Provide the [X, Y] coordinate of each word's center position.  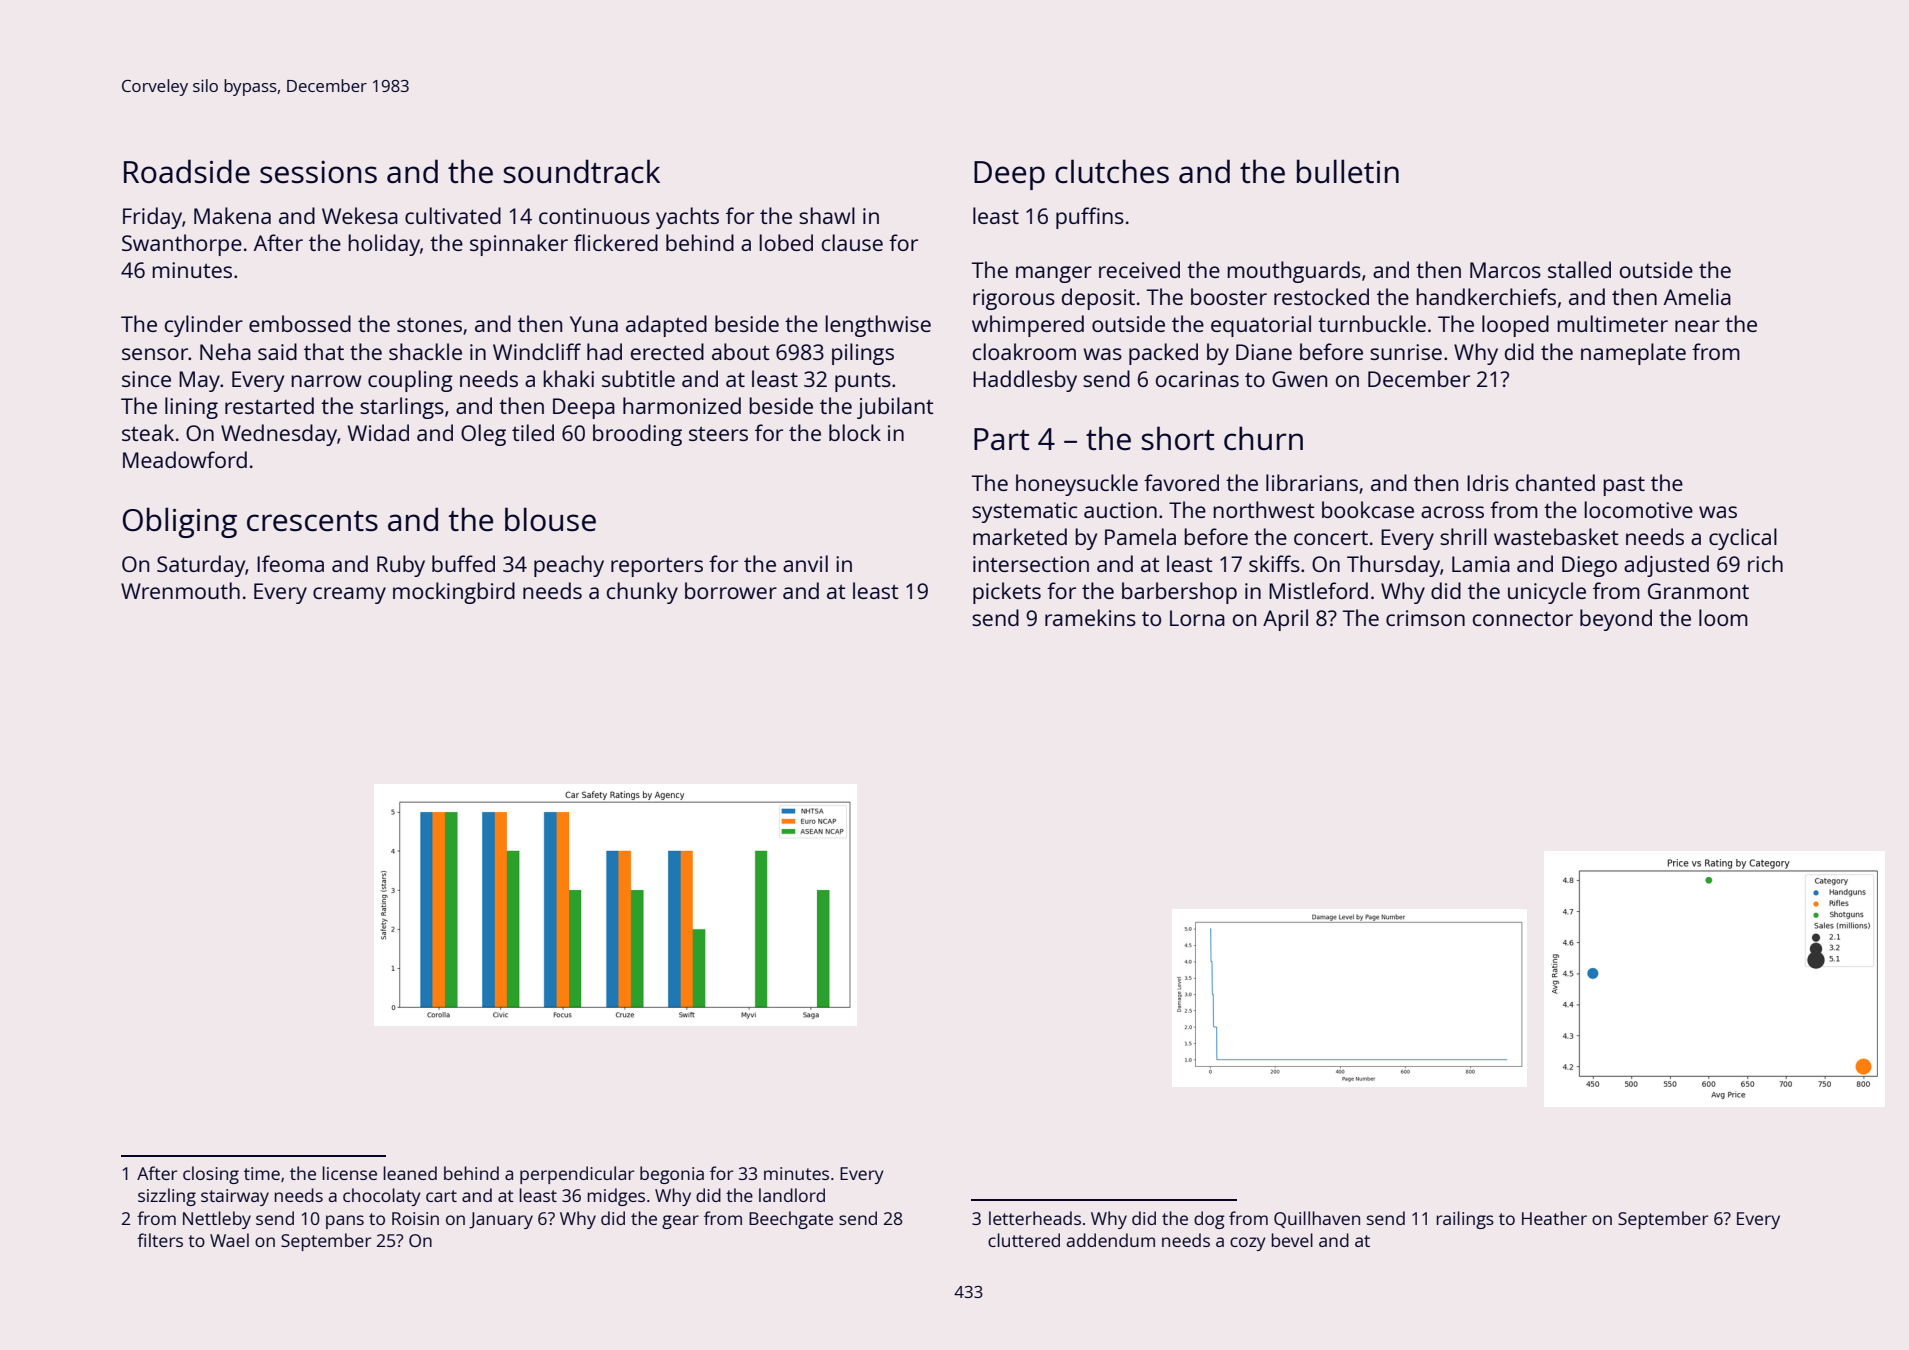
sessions [318, 172]
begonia [672, 1175]
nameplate [1633, 354]
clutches [1112, 171]
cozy [1248, 1244]
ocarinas [1197, 379]
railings [1465, 1220]
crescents [312, 521]
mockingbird [454, 593]
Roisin [415, 1218]
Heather [1554, 1218]
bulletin [1348, 171]
